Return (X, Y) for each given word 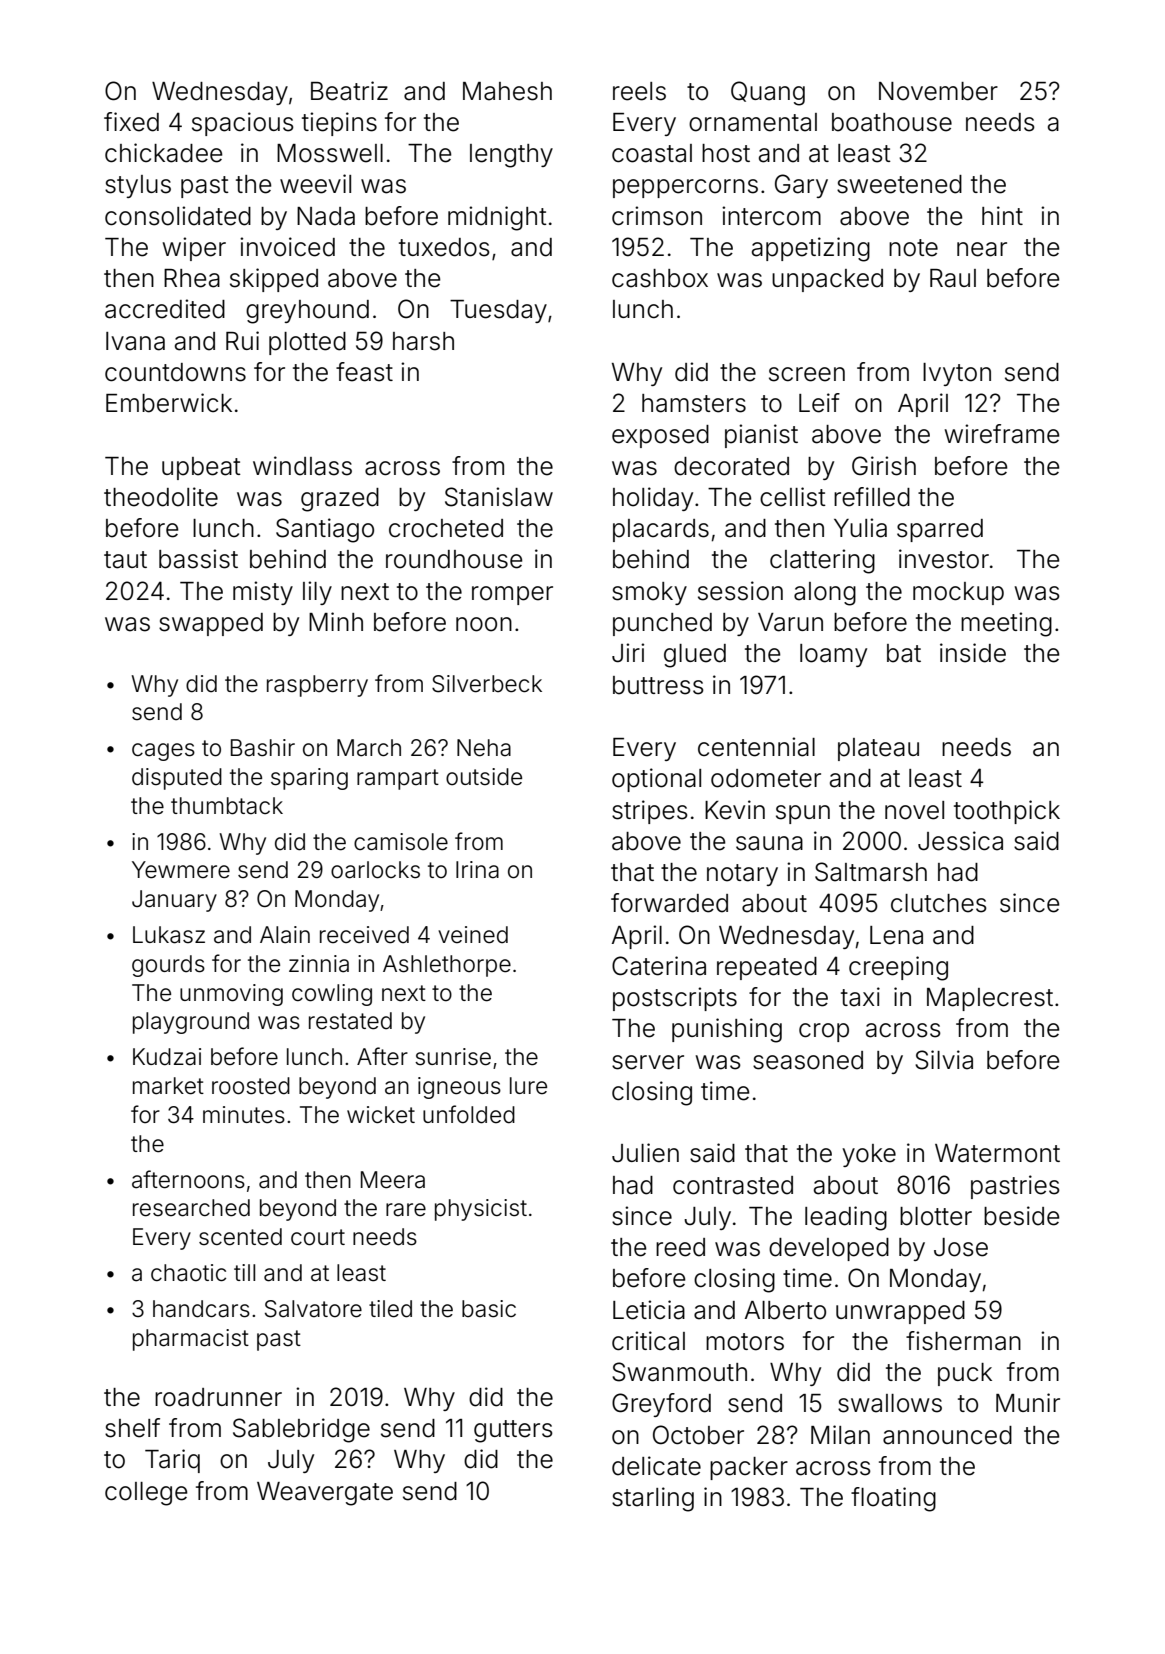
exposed (660, 436)
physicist (481, 1210)
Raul (953, 278)
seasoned (808, 1060)
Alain (285, 935)
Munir (1028, 1402)
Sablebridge (301, 1430)
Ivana (135, 341)
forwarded (669, 903)
